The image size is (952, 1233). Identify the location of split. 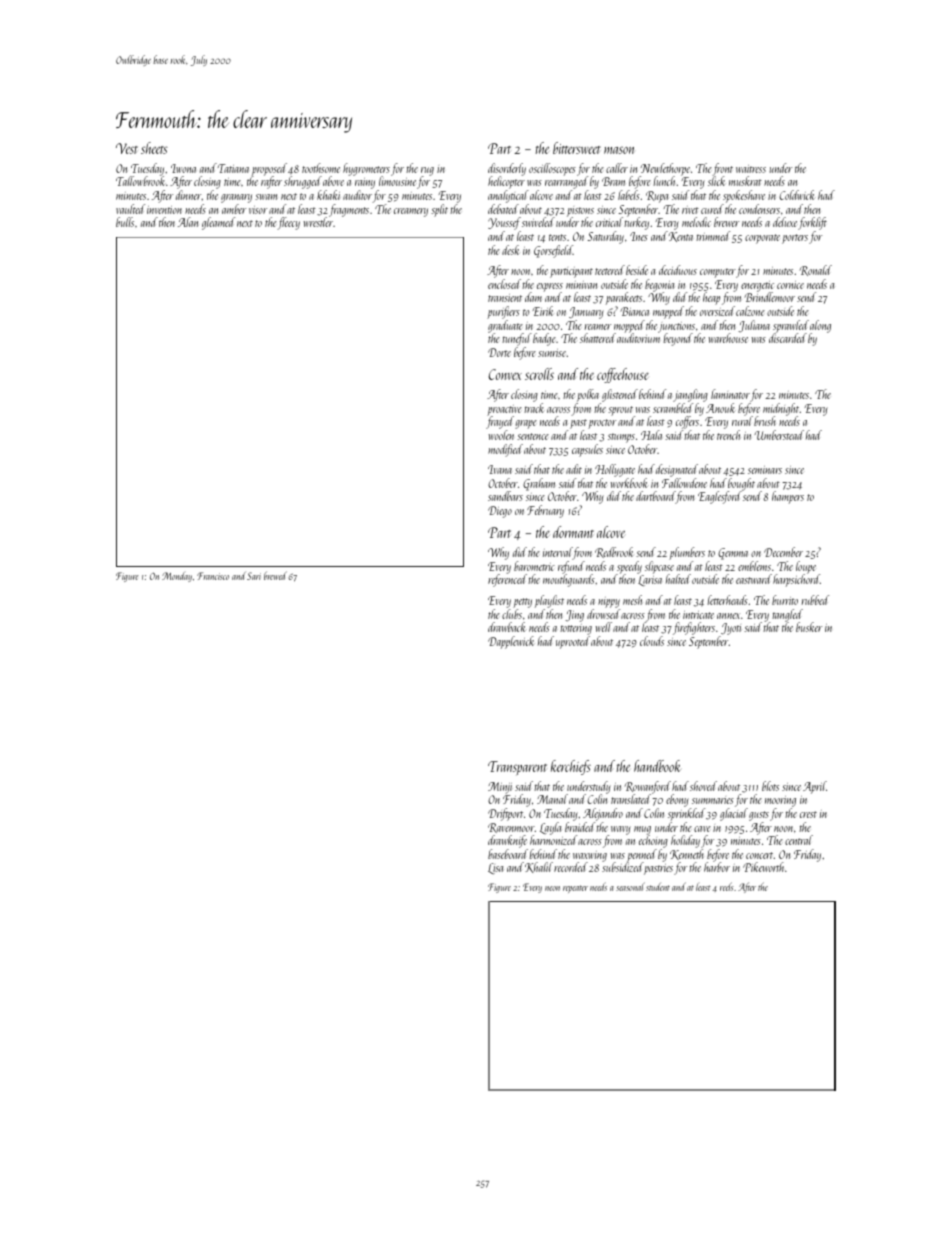
(439, 210).
